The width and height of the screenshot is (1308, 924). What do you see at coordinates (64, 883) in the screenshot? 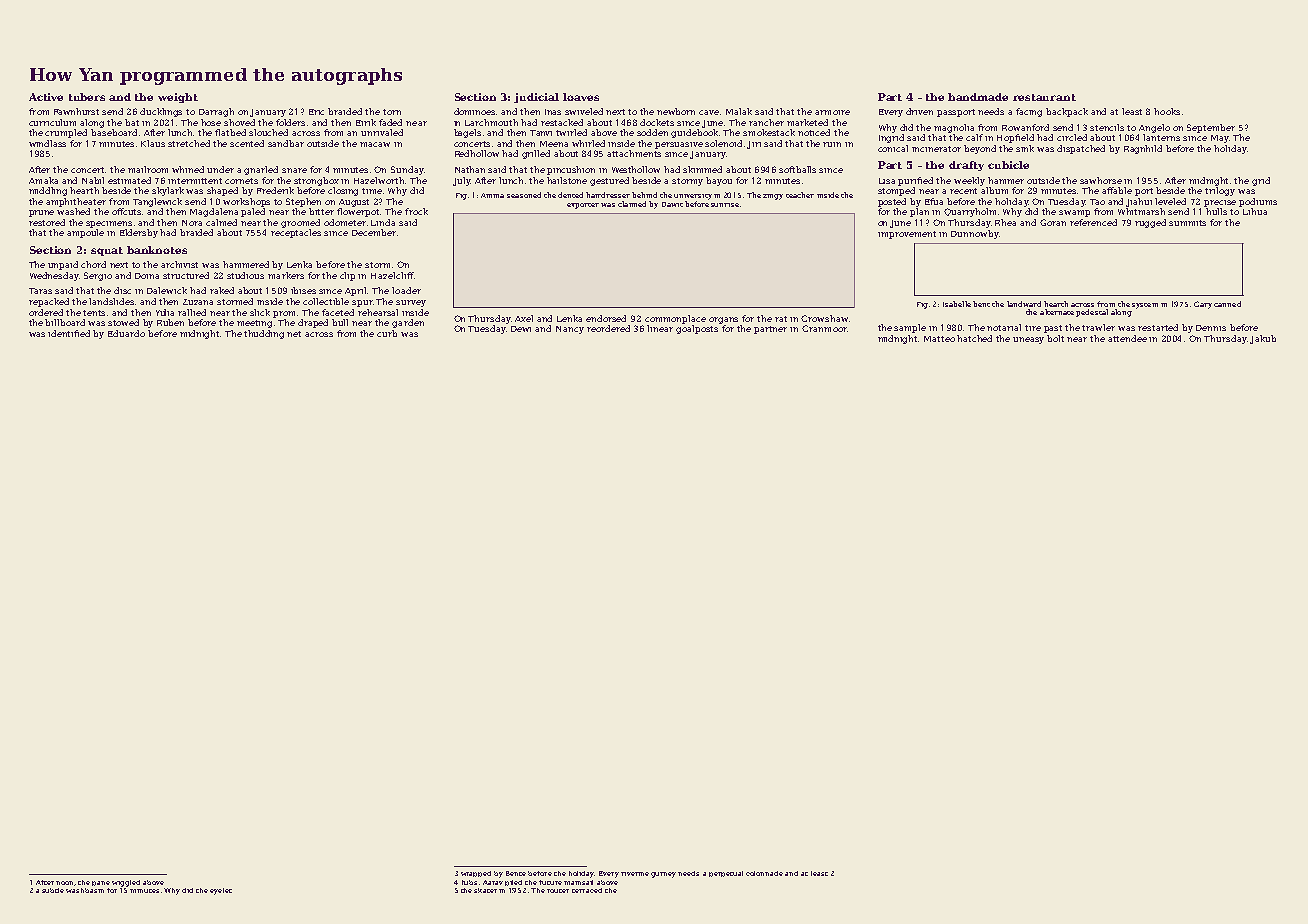
I see `noon` at bounding box center [64, 883].
